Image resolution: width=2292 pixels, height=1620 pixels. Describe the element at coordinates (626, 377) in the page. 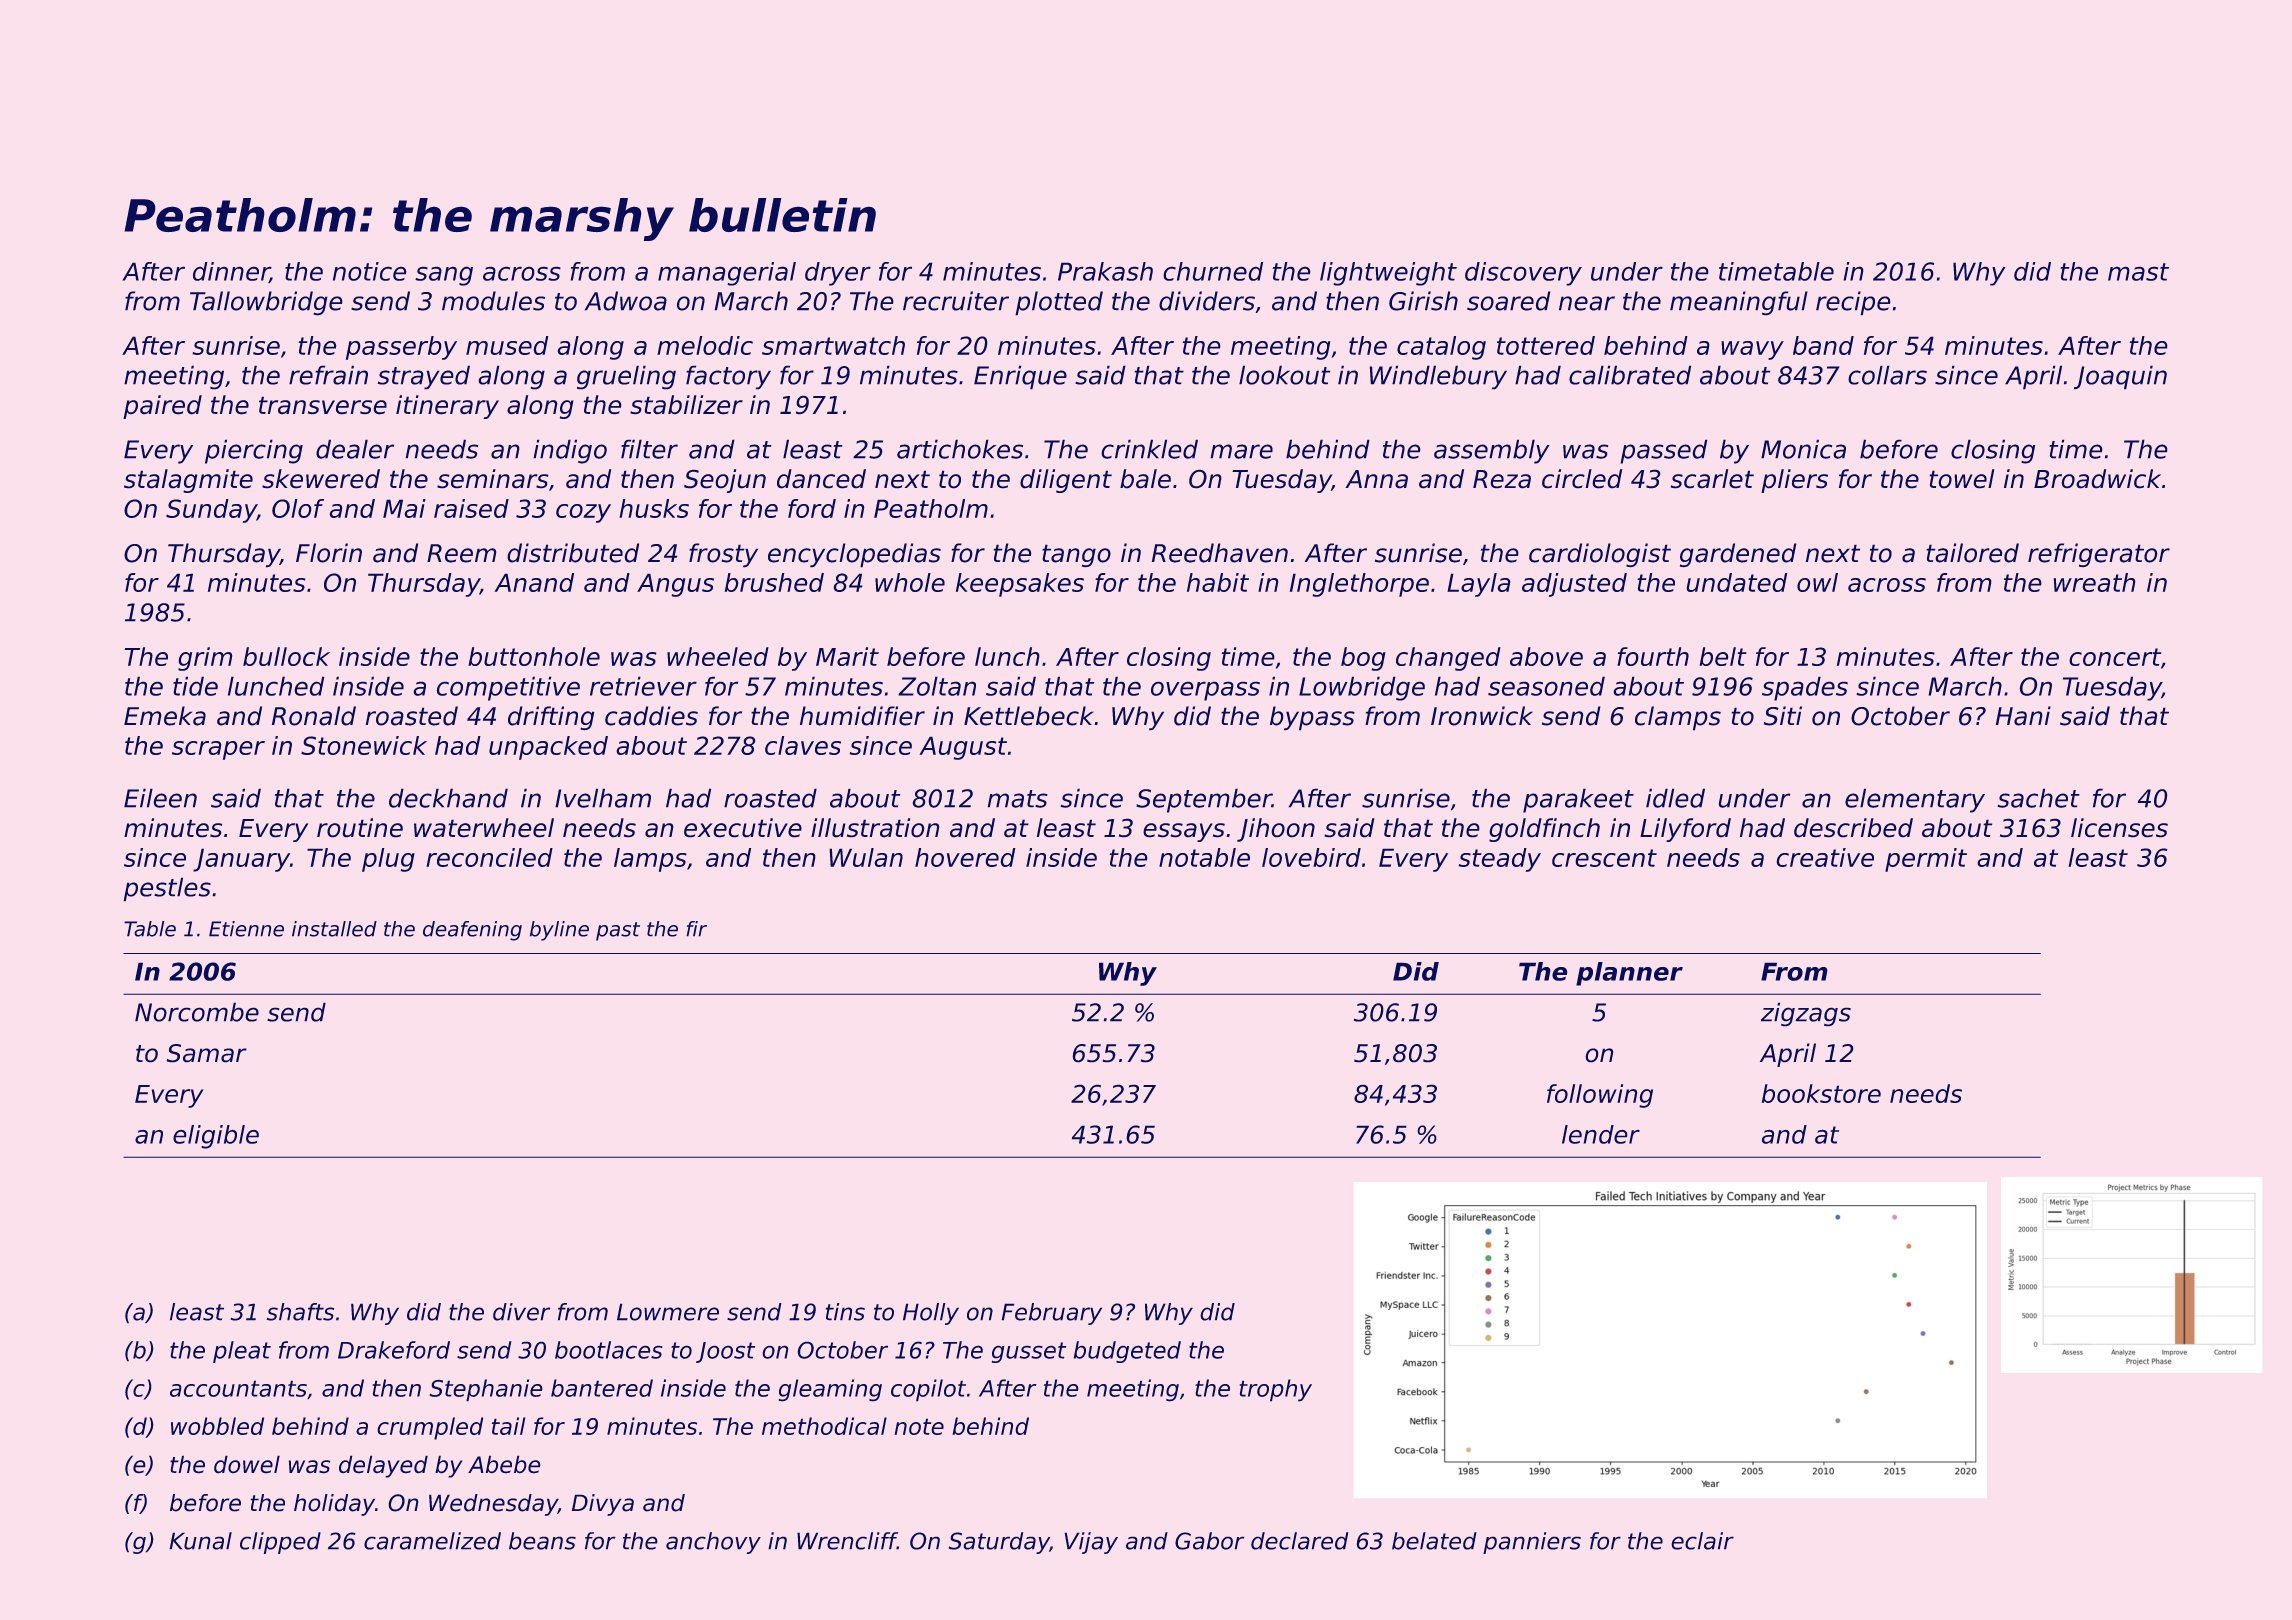

I see `grueling` at that location.
